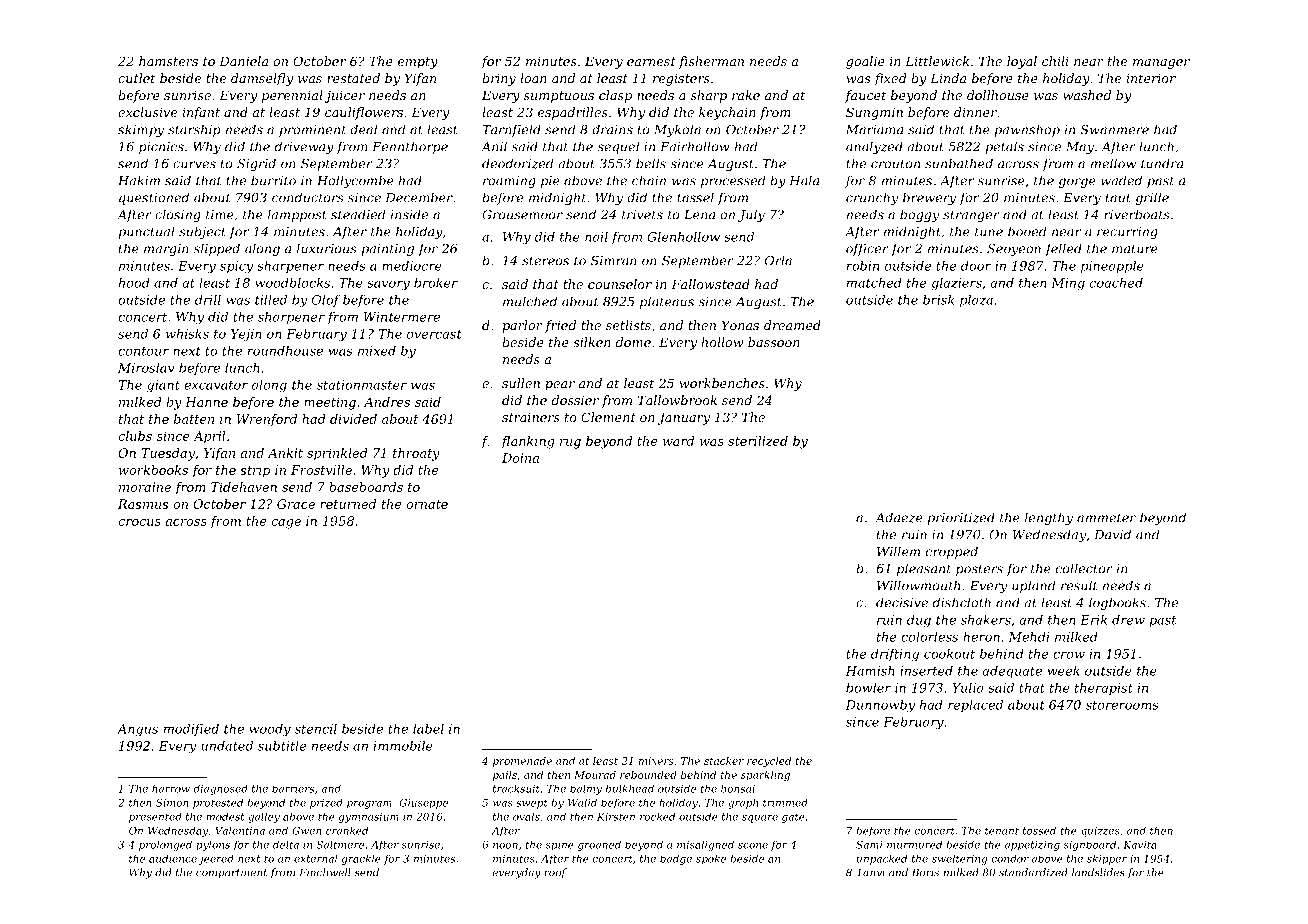  I want to click on curves, so click(194, 165).
